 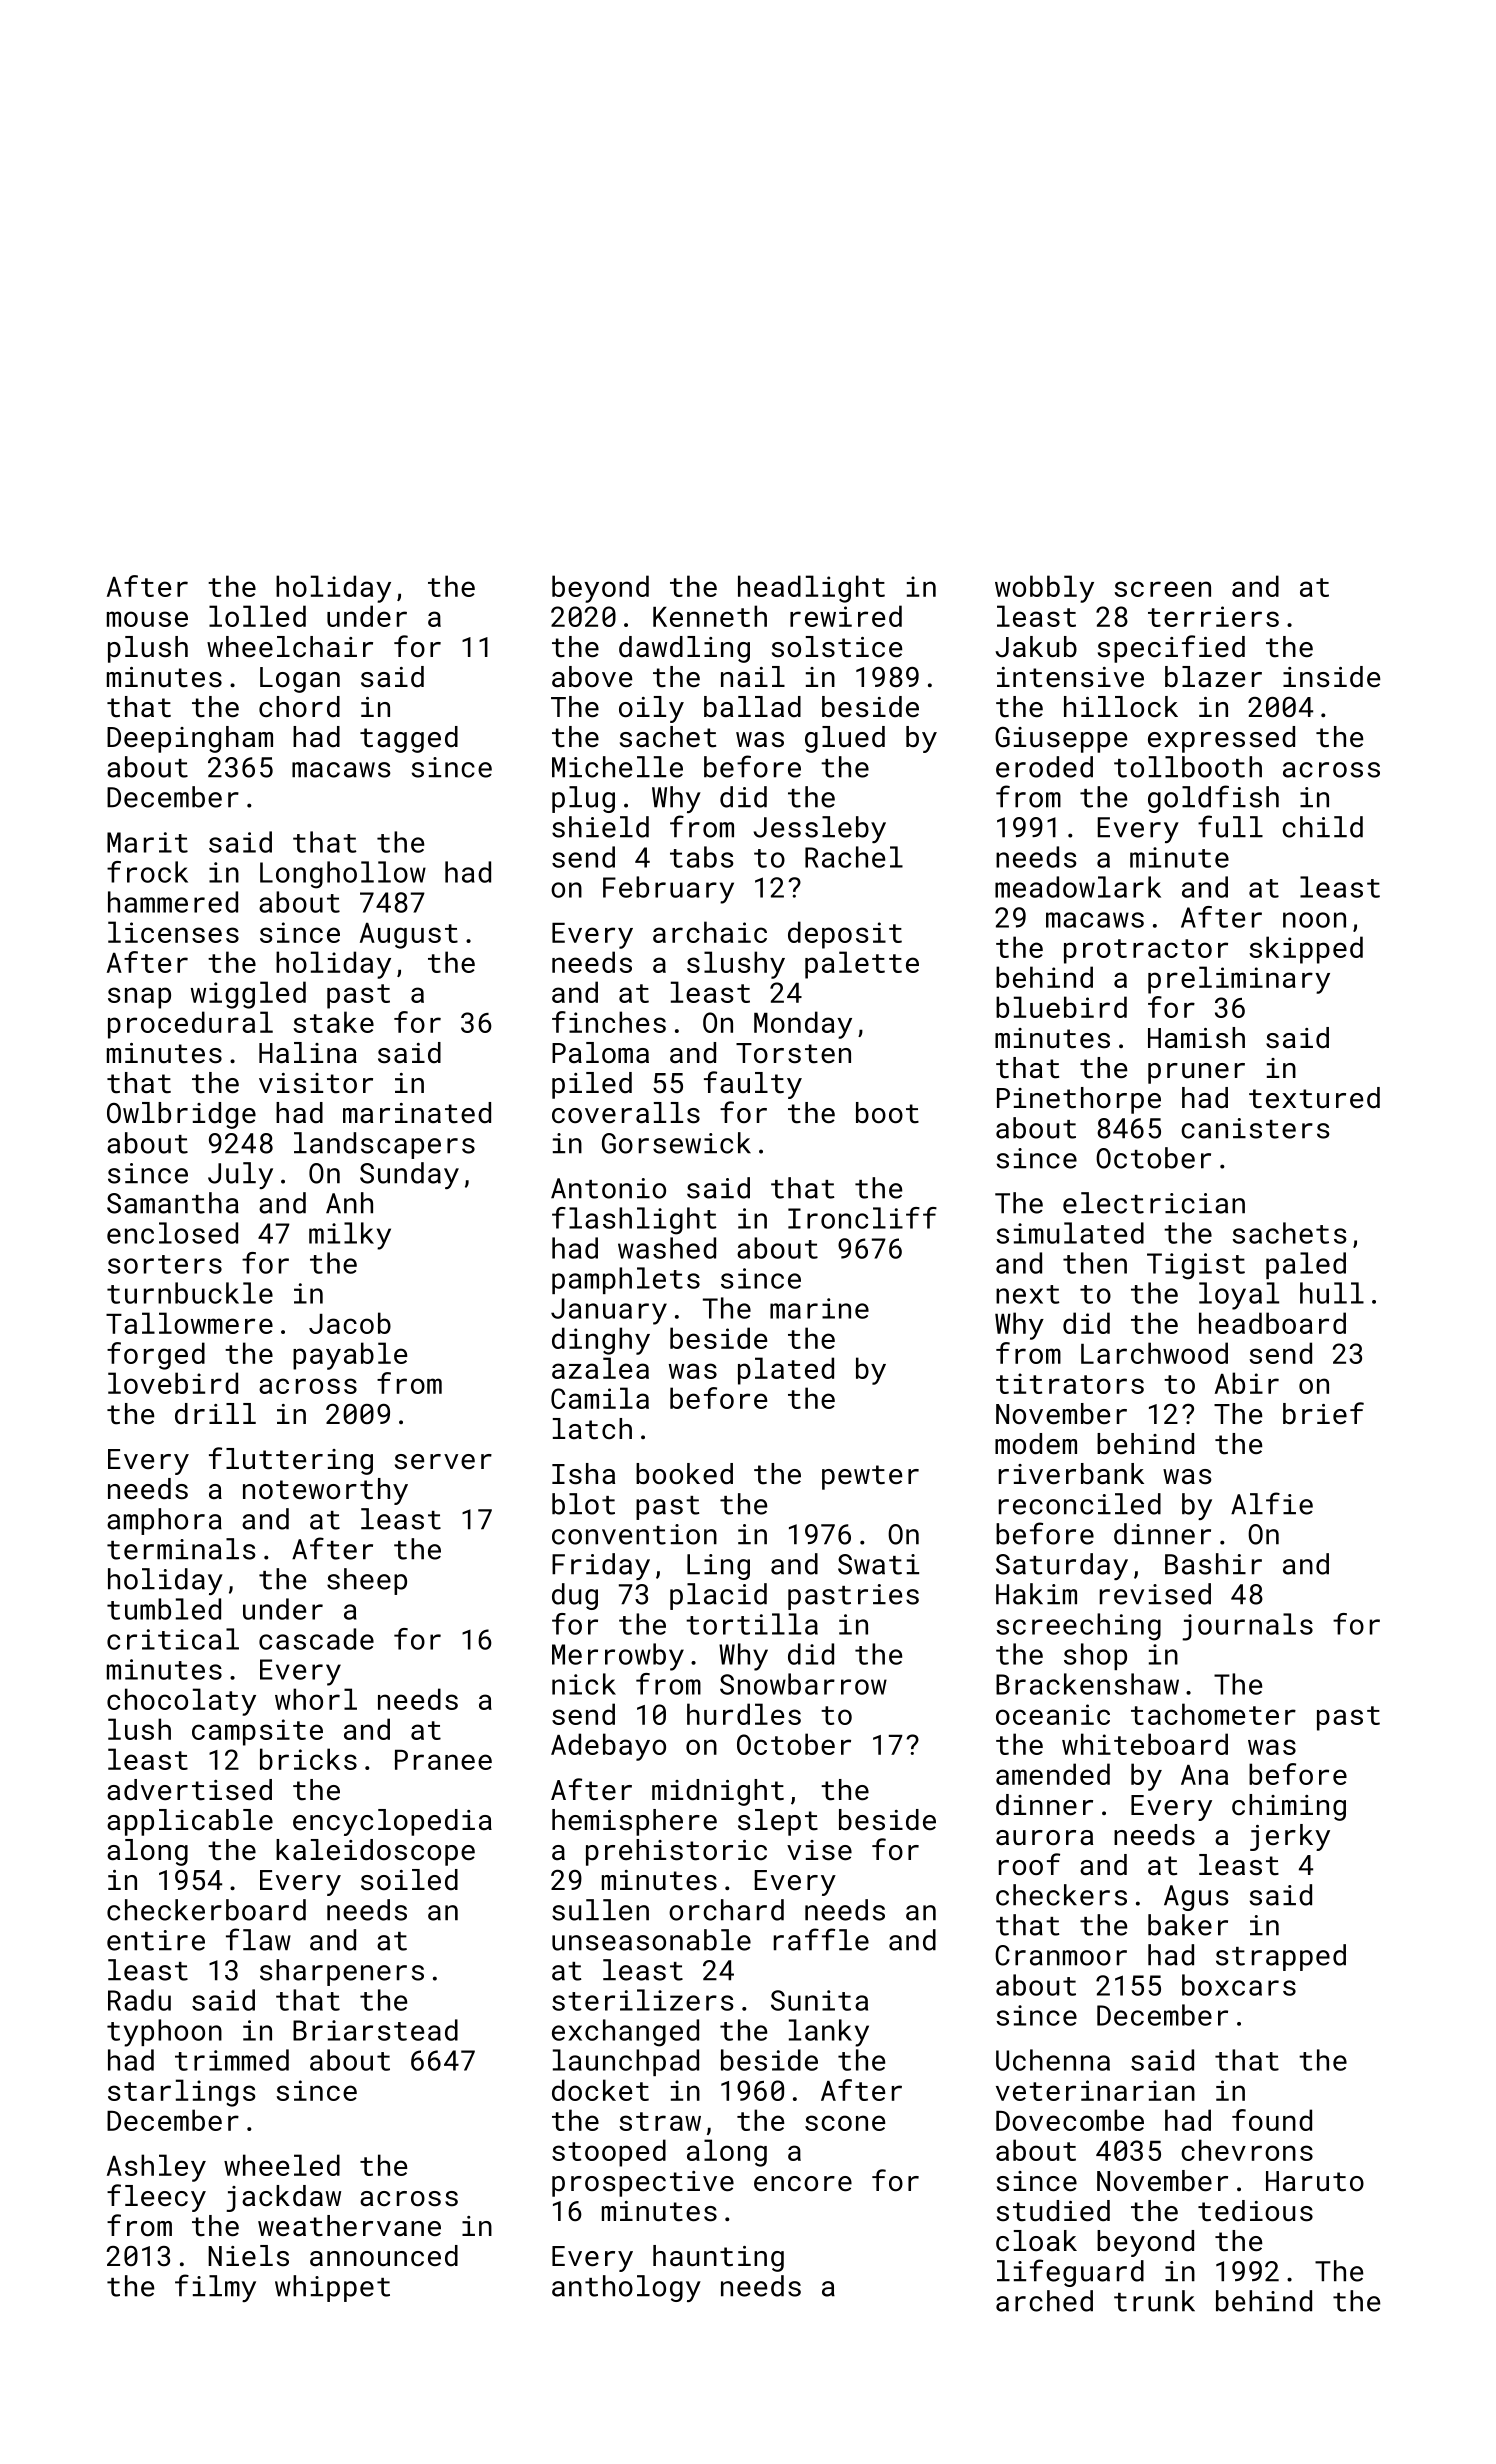 I want to click on modem, so click(x=1036, y=1444).
